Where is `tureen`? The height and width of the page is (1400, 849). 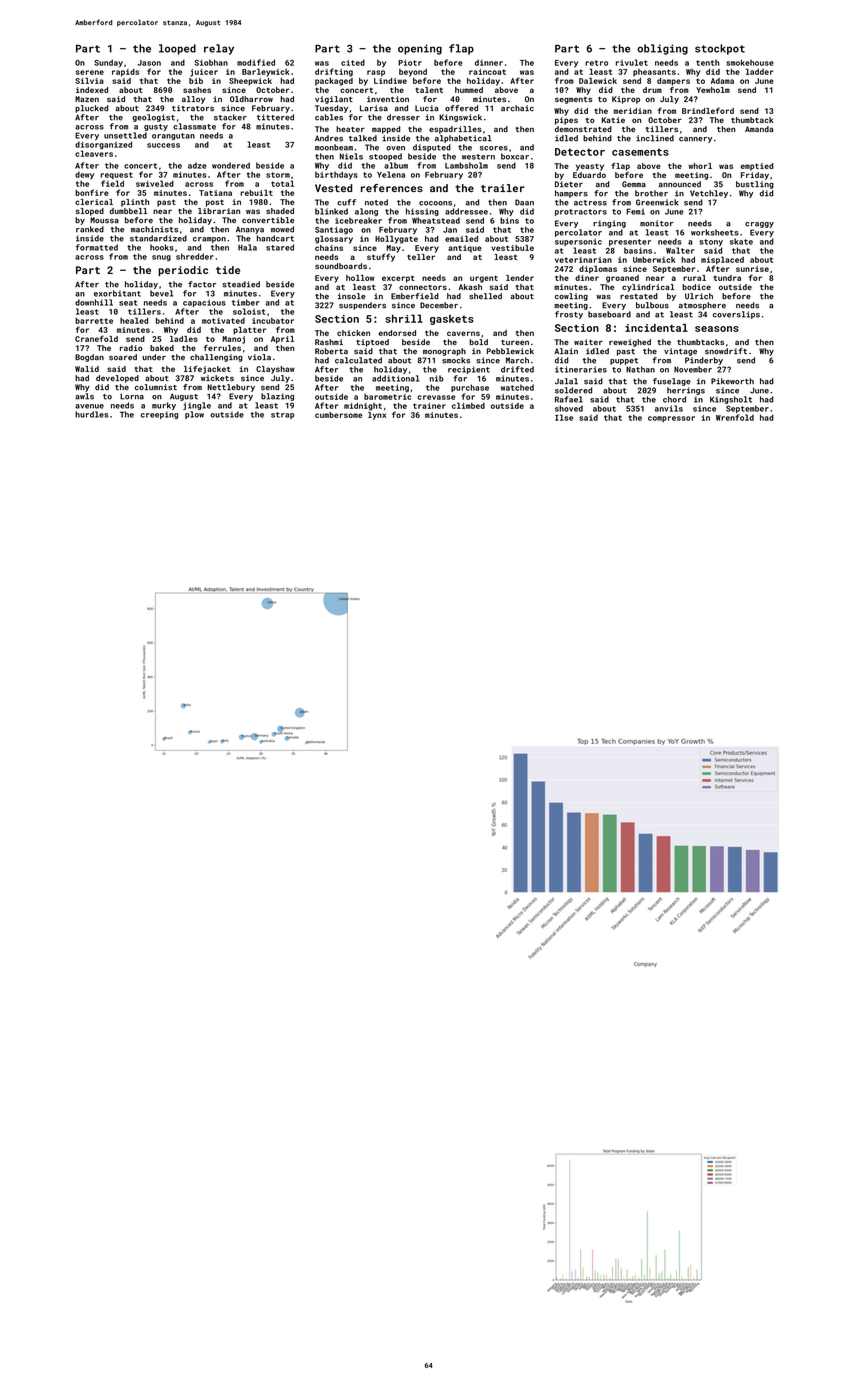
tureen is located at coordinates (515, 342).
